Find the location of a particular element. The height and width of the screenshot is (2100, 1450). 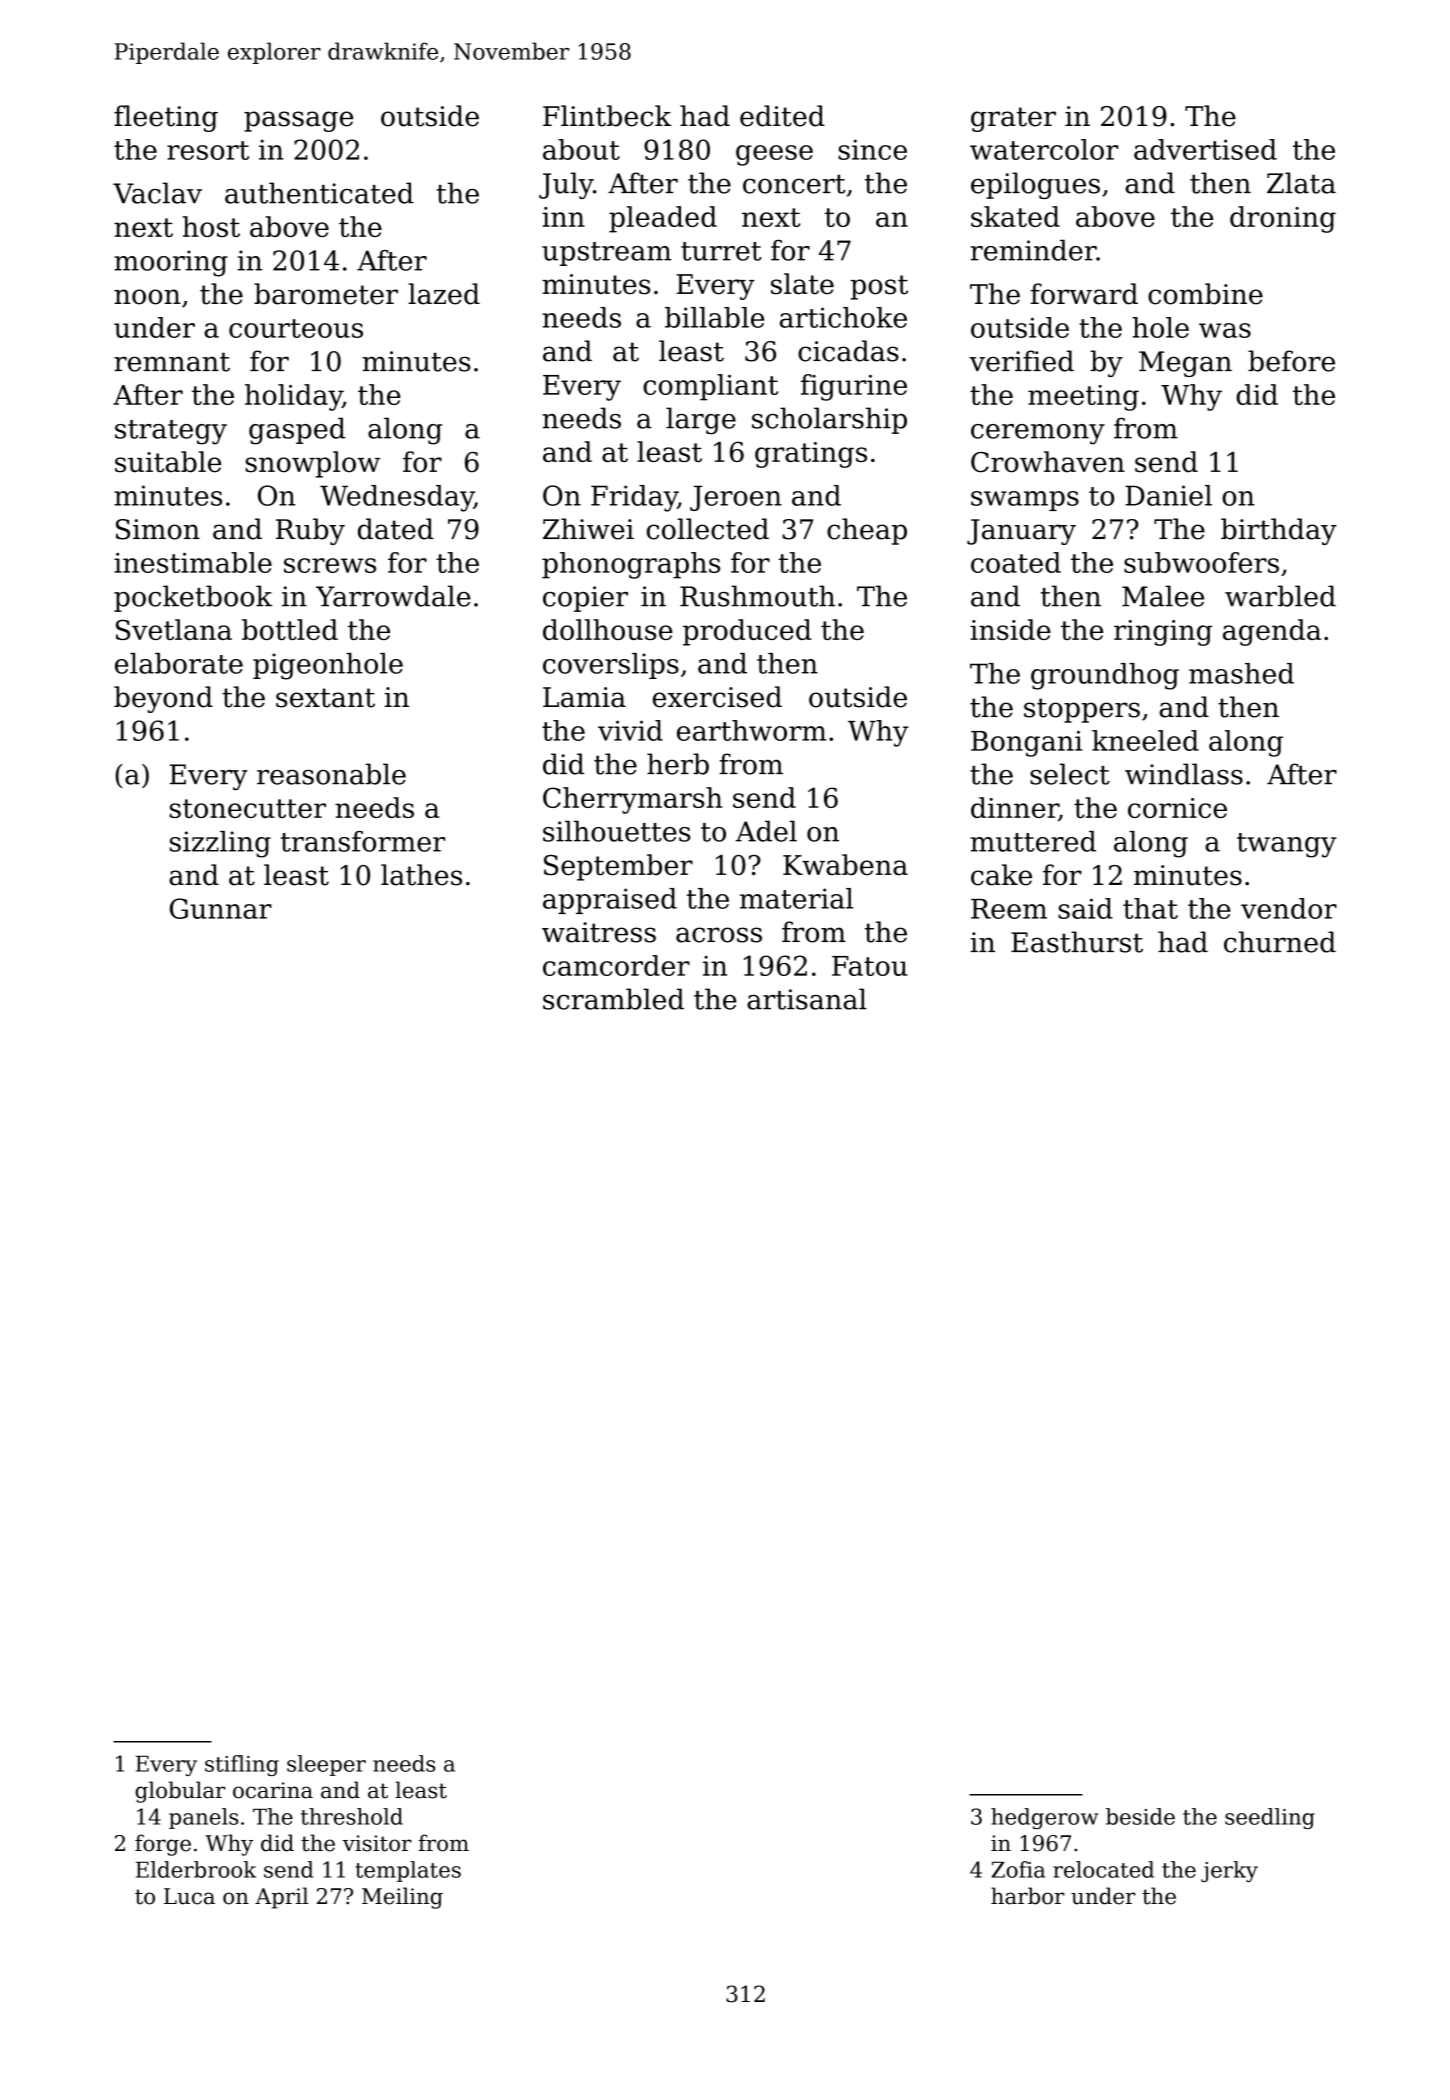

April is located at coordinates (281, 1898).
